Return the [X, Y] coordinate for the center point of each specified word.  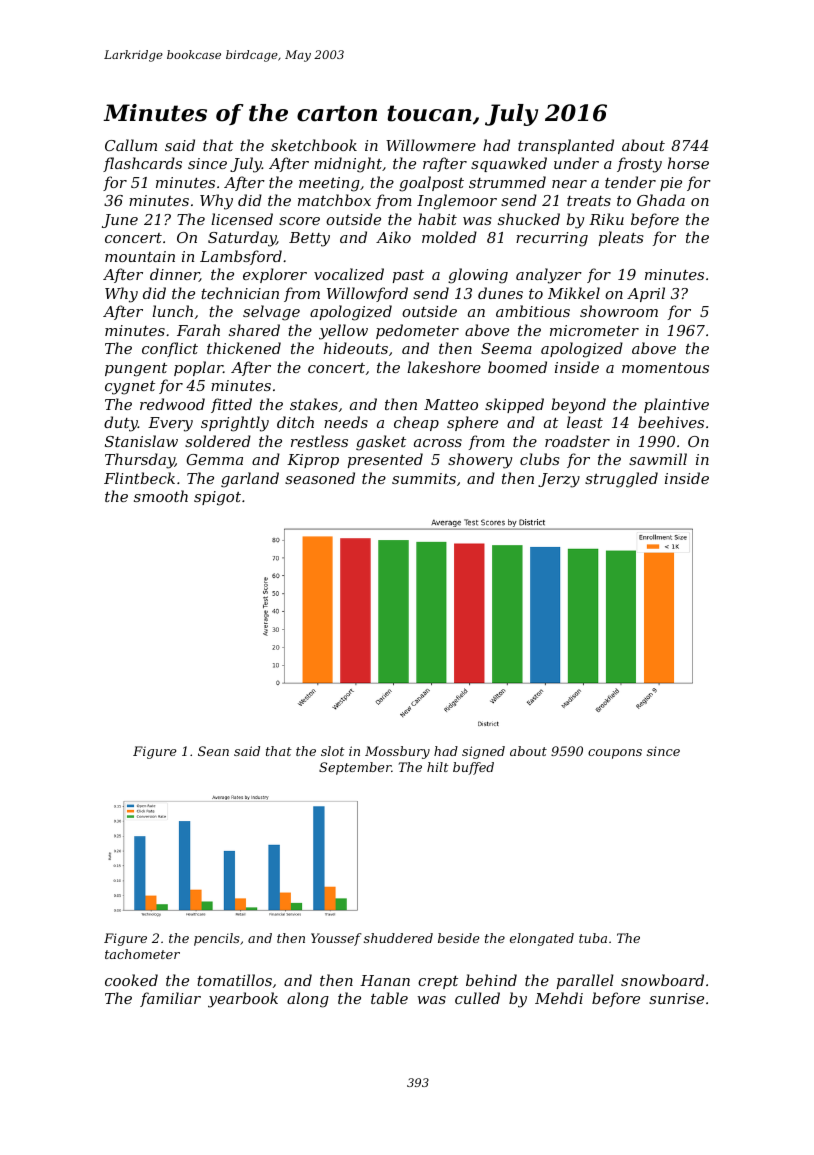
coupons [615, 754]
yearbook [243, 1000]
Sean [213, 751]
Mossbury [397, 752]
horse [688, 163]
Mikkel [574, 293]
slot [333, 751]
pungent [136, 370]
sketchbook [314, 145]
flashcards [142, 164]
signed [483, 752]
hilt [438, 767]
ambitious [533, 311]
